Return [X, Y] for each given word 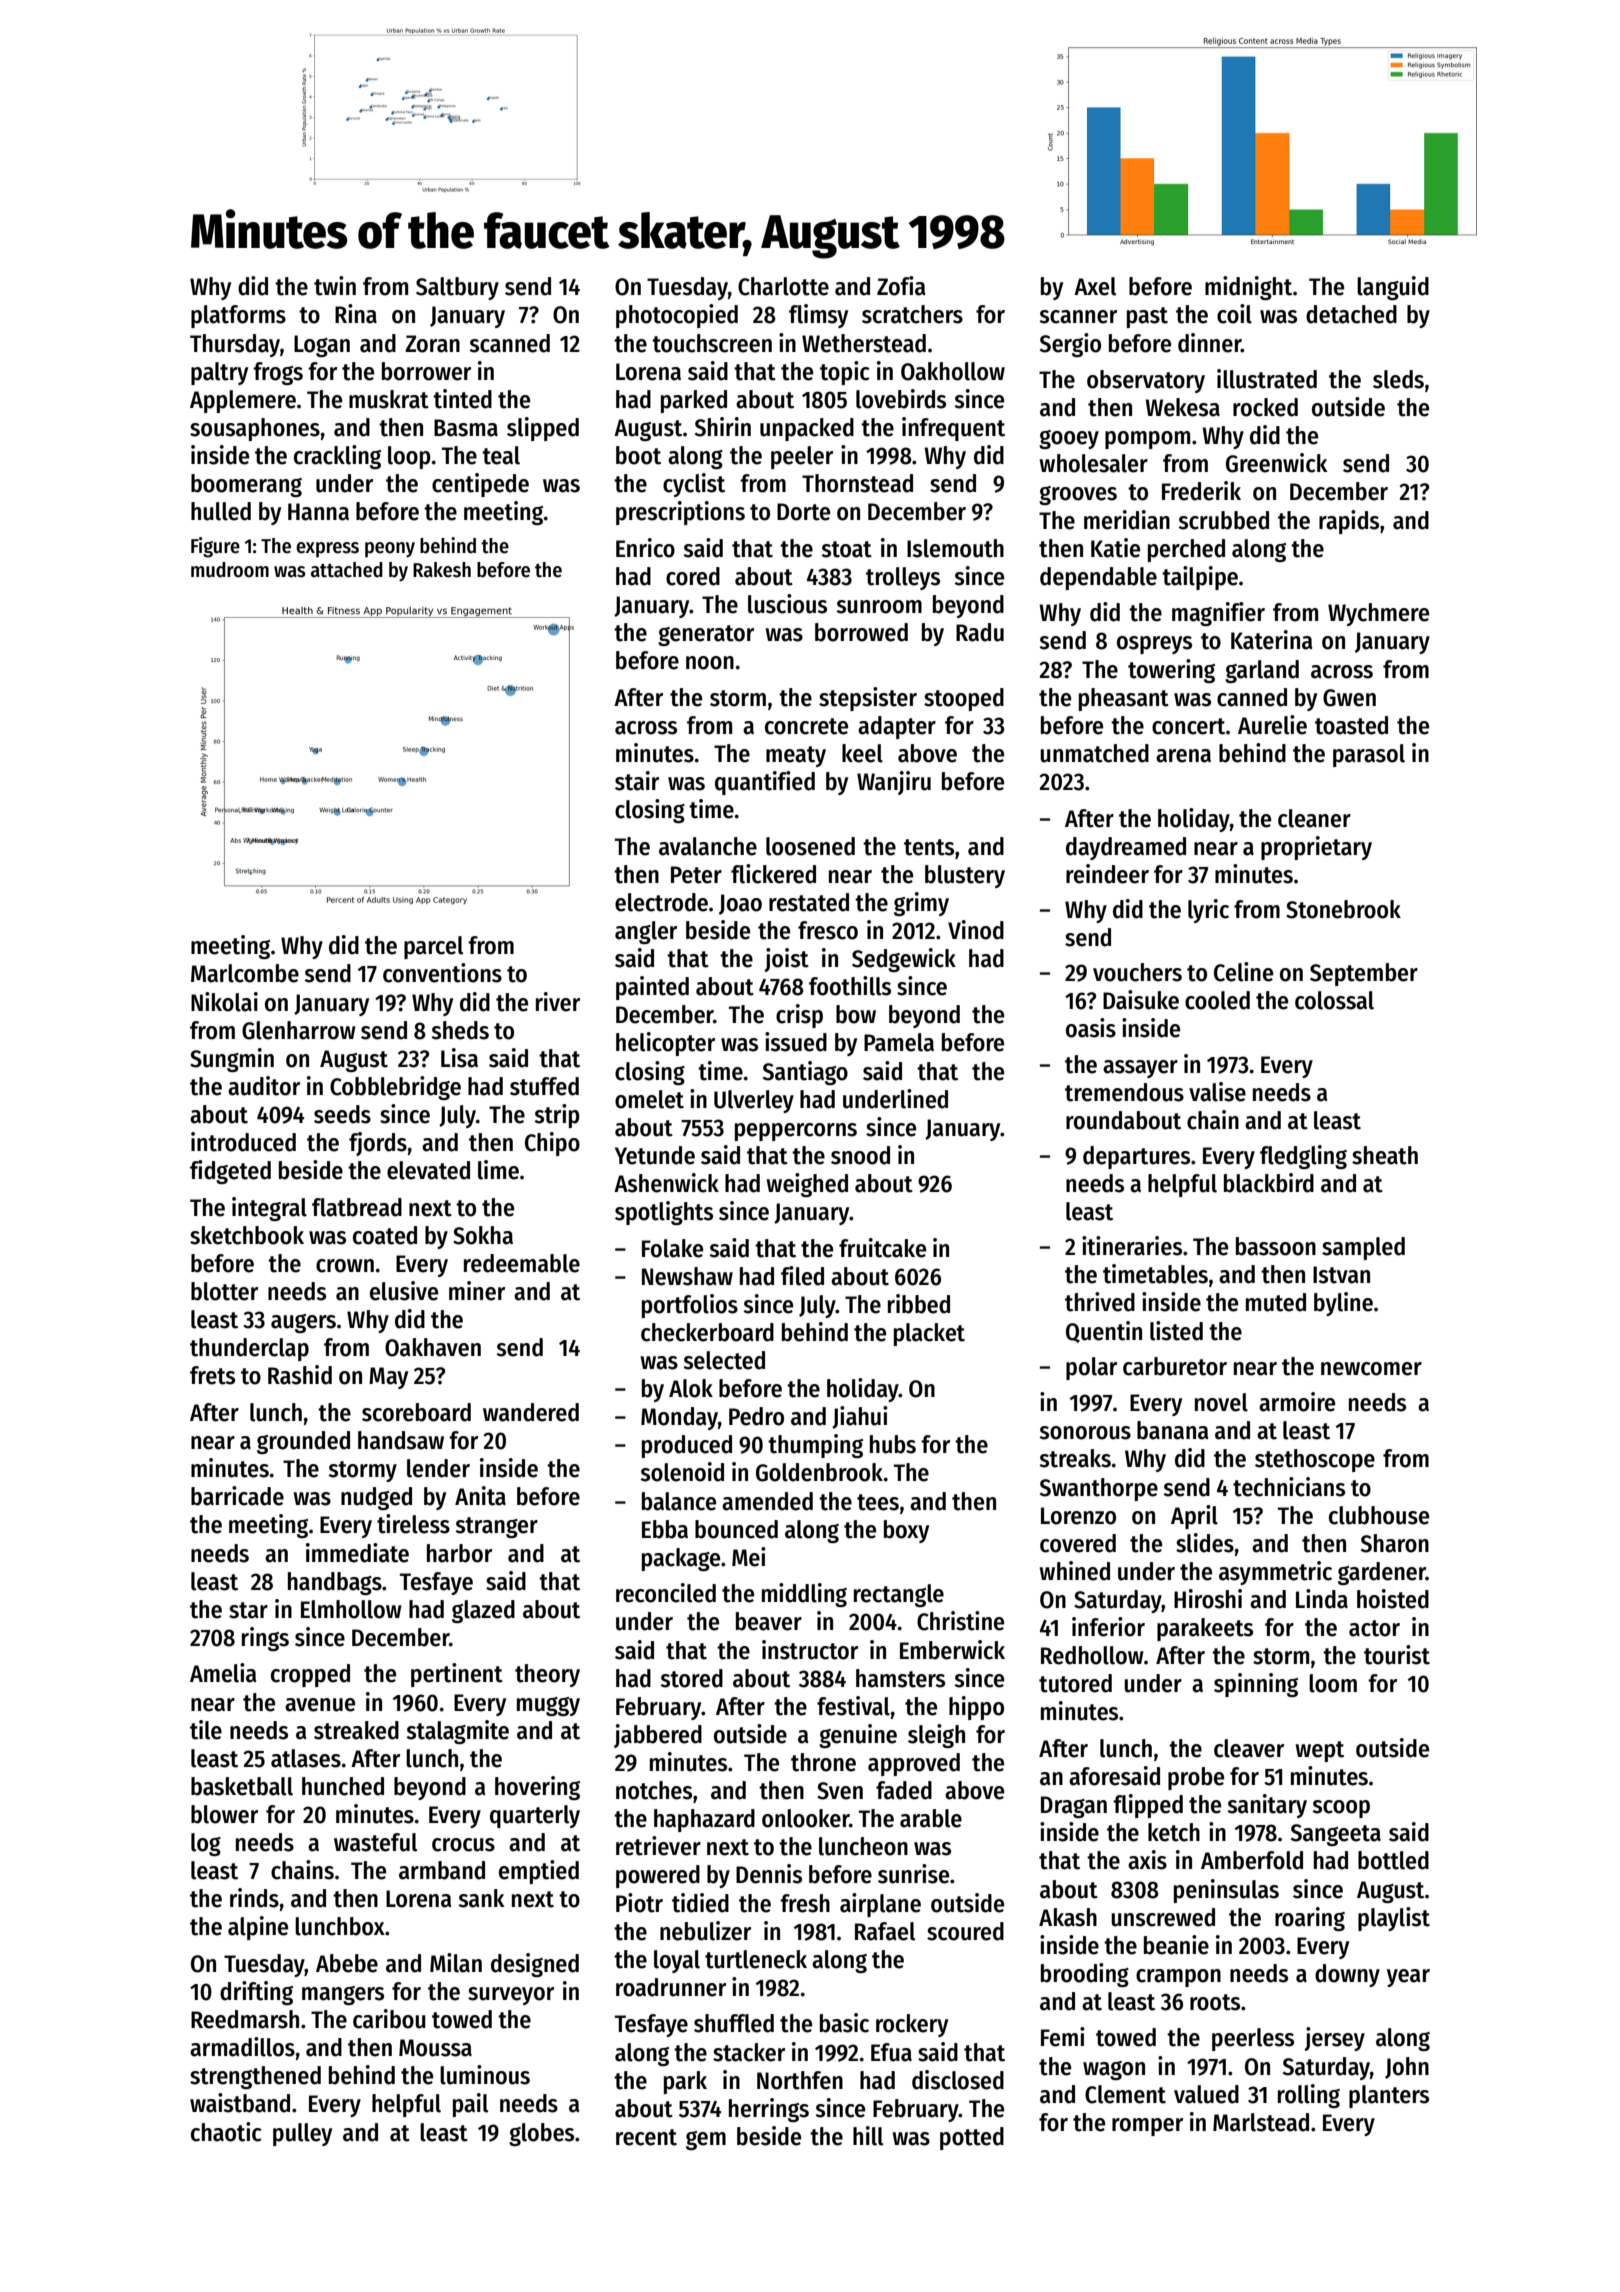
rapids [1349, 522]
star [248, 1610]
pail [470, 2105]
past [1147, 317]
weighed [807, 1185]
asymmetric [1275, 1573]
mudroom [230, 570]
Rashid [300, 1375]
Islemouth [955, 548]
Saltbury [457, 288]
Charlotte [783, 286]
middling [804, 1595]
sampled [1363, 1248]
